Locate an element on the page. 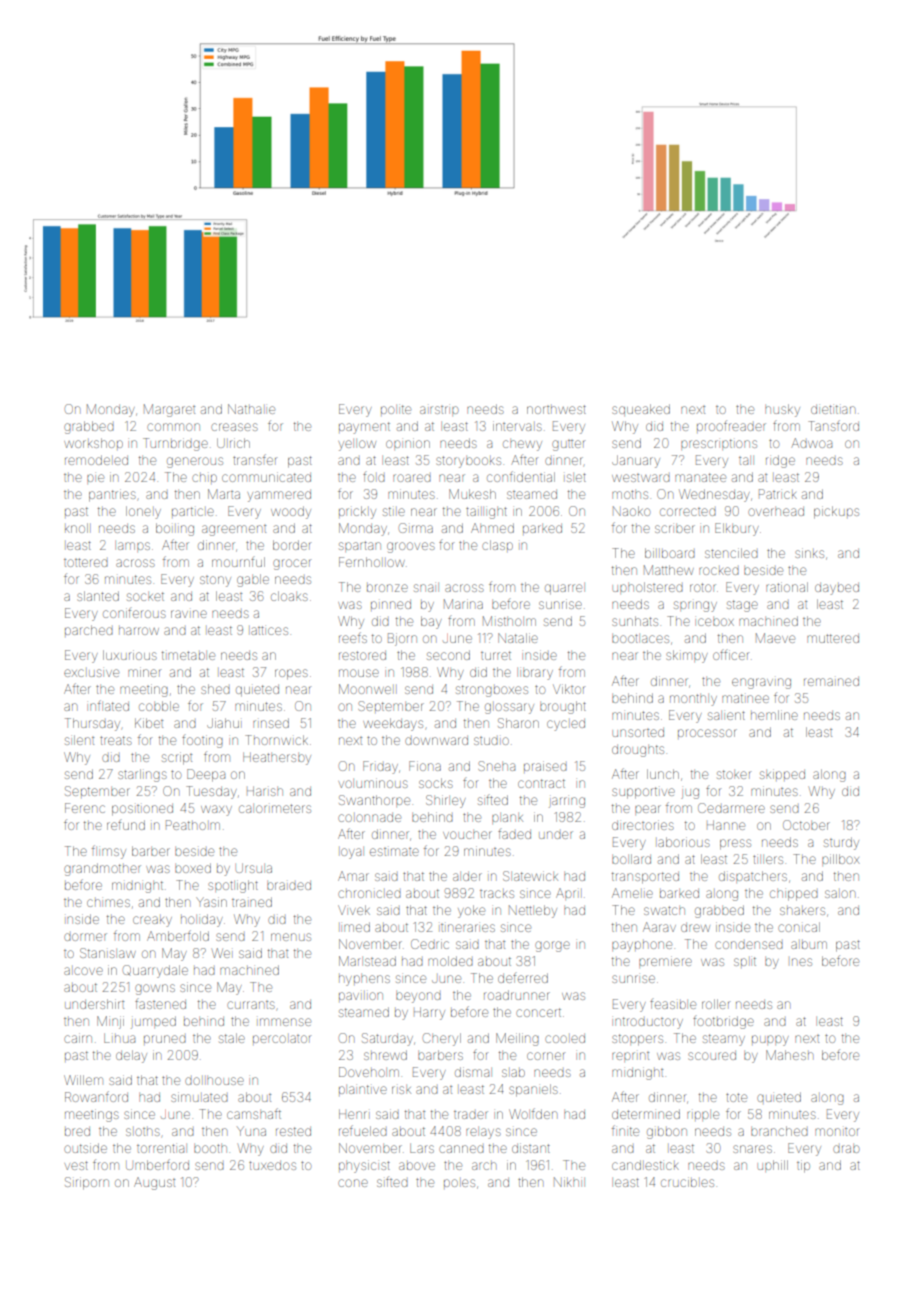 Image resolution: width=924 pixels, height=1308 pixels. Margaret is located at coordinates (169, 410).
